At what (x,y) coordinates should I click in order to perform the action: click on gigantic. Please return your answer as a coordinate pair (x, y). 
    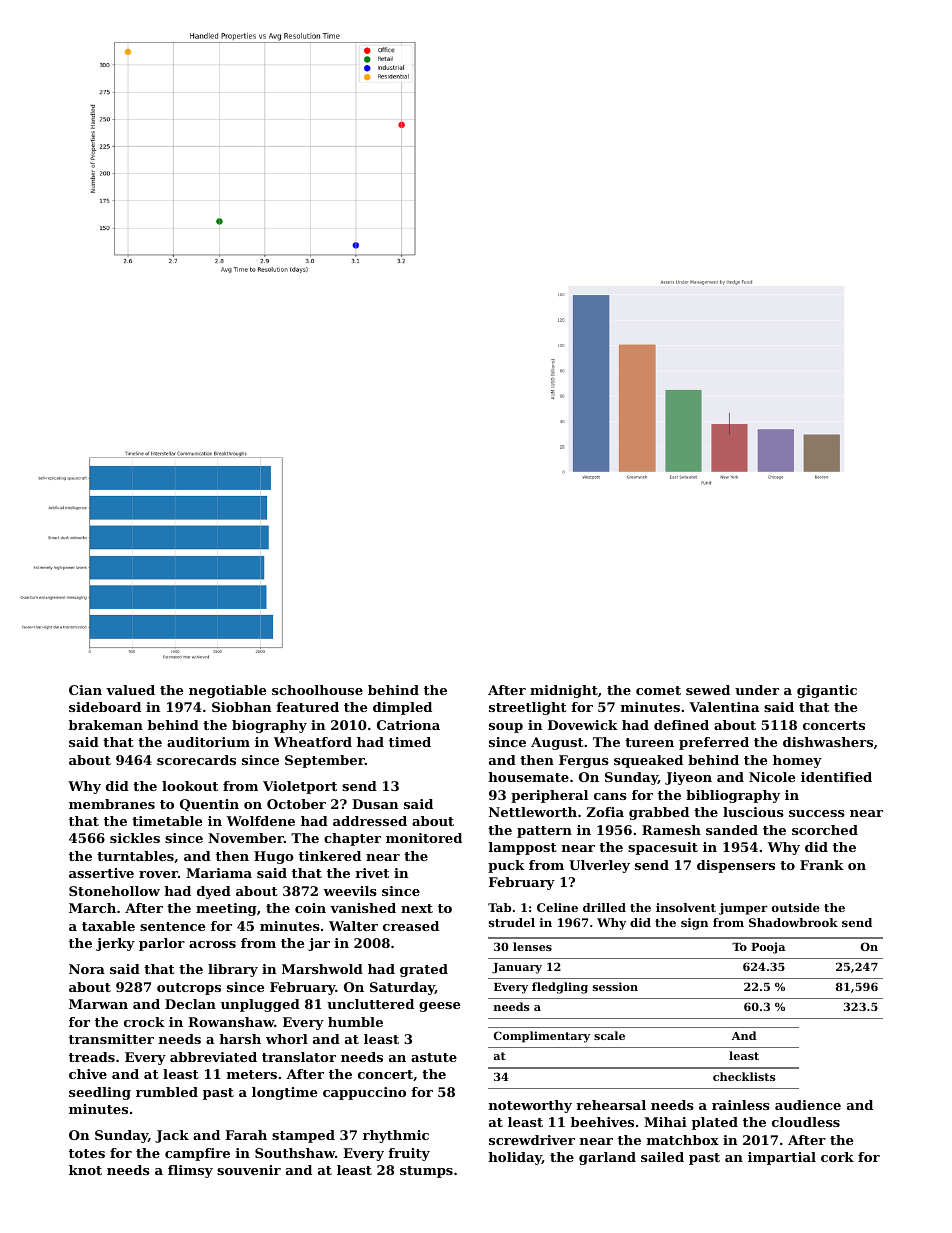
    Looking at the image, I should click on (827, 691).
